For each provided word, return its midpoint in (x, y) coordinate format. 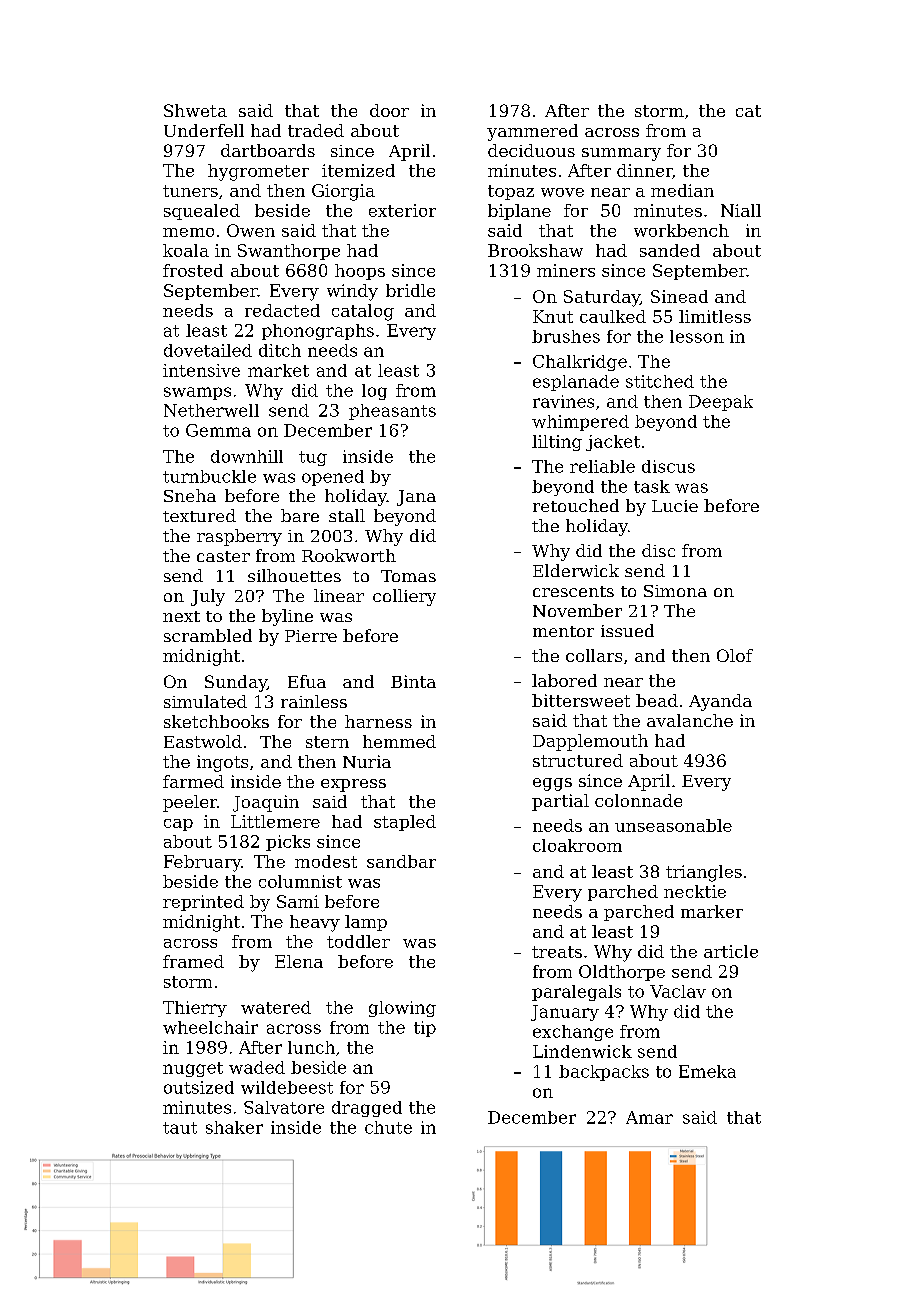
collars (594, 655)
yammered (532, 132)
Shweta (195, 110)
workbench (681, 230)
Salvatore (284, 1107)
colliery (404, 597)
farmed (193, 781)
